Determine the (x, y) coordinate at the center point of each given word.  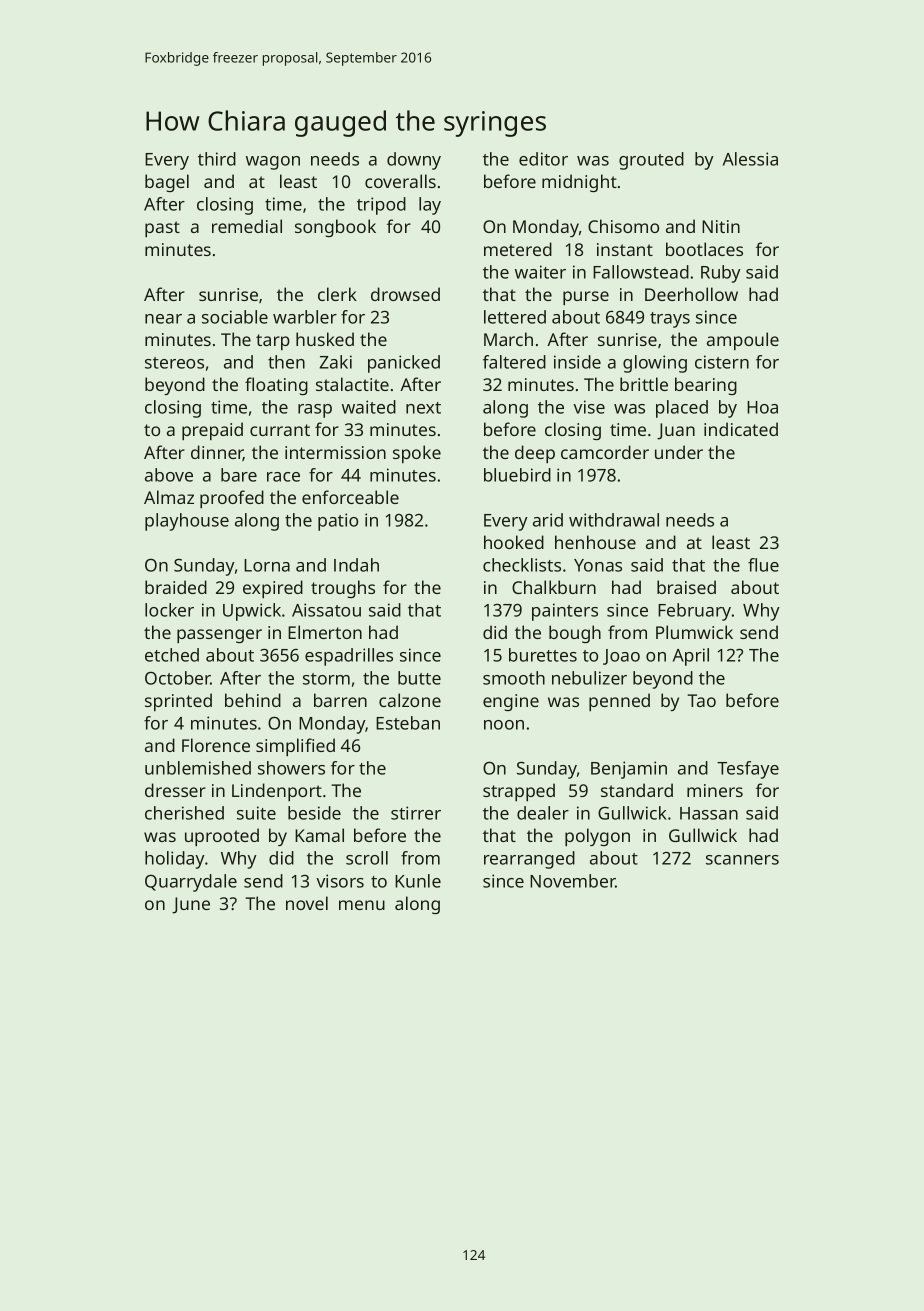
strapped (519, 792)
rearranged (529, 860)
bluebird (517, 475)
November (573, 881)
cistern (722, 362)
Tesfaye (748, 770)
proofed (232, 499)
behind (253, 700)
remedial (247, 226)
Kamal (319, 835)
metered (518, 249)
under (679, 452)
